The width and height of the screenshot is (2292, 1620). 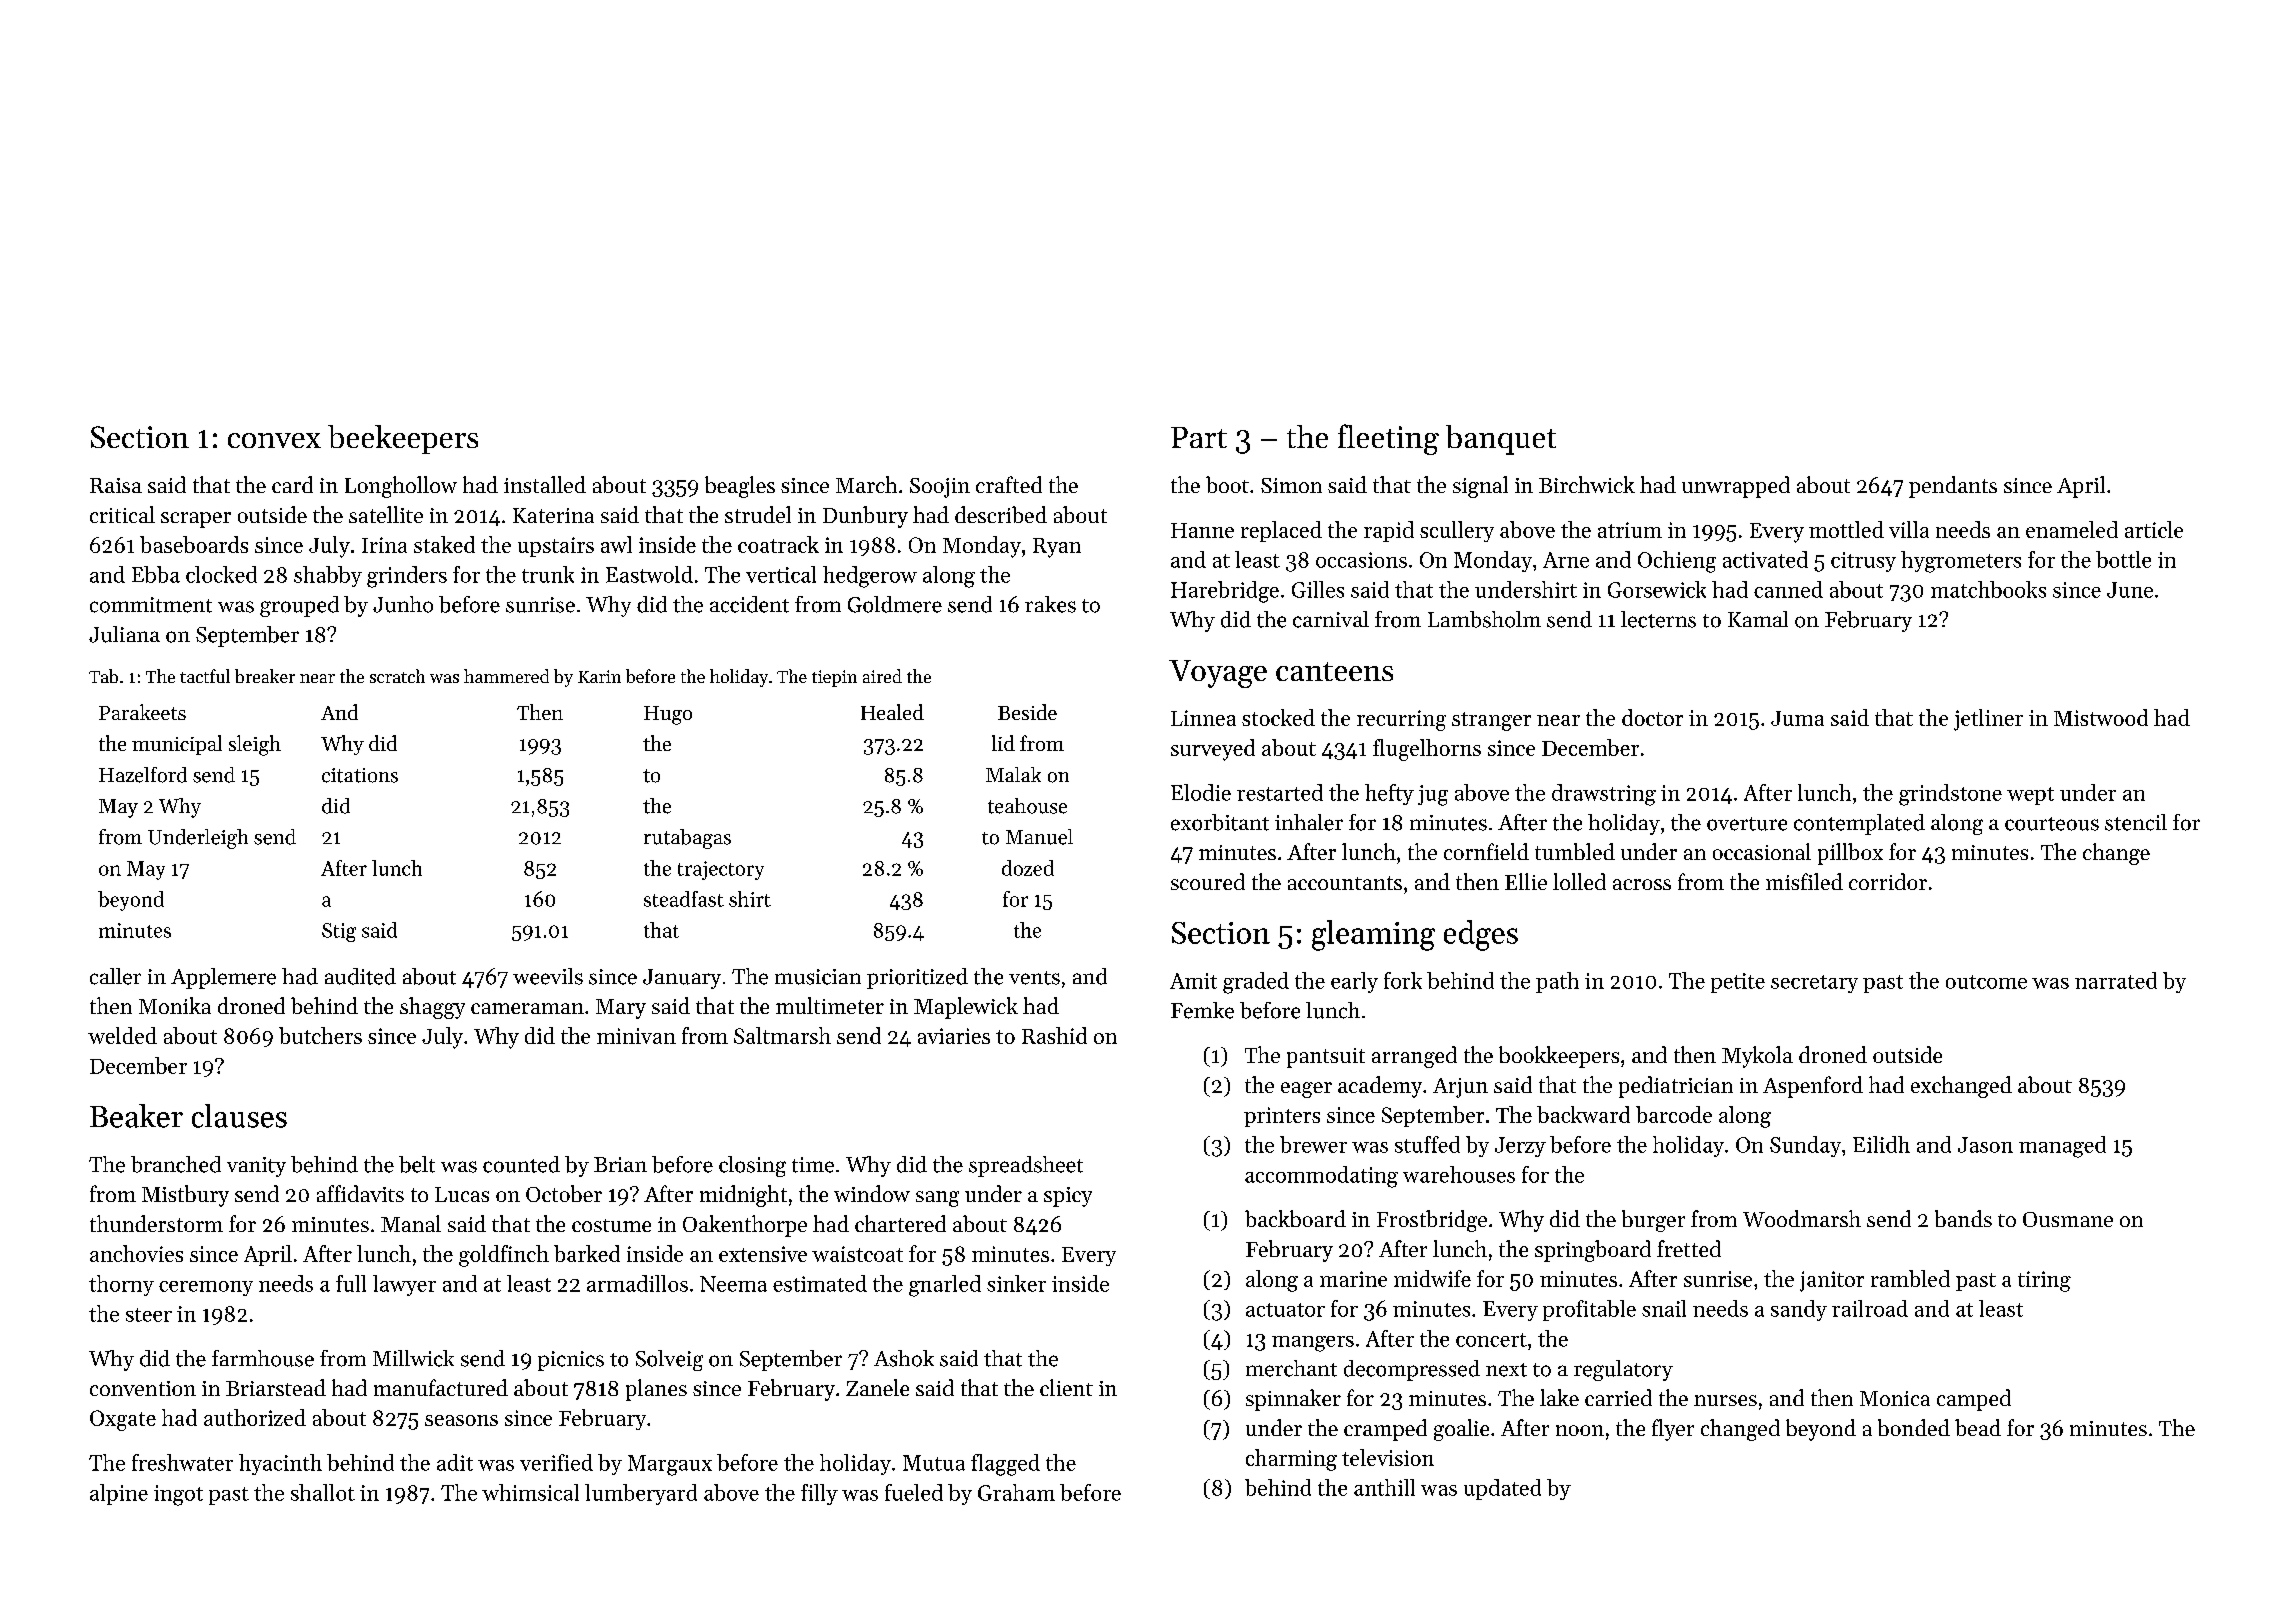 What do you see at coordinates (119, 1494) in the screenshot?
I see `alpine` at bounding box center [119, 1494].
